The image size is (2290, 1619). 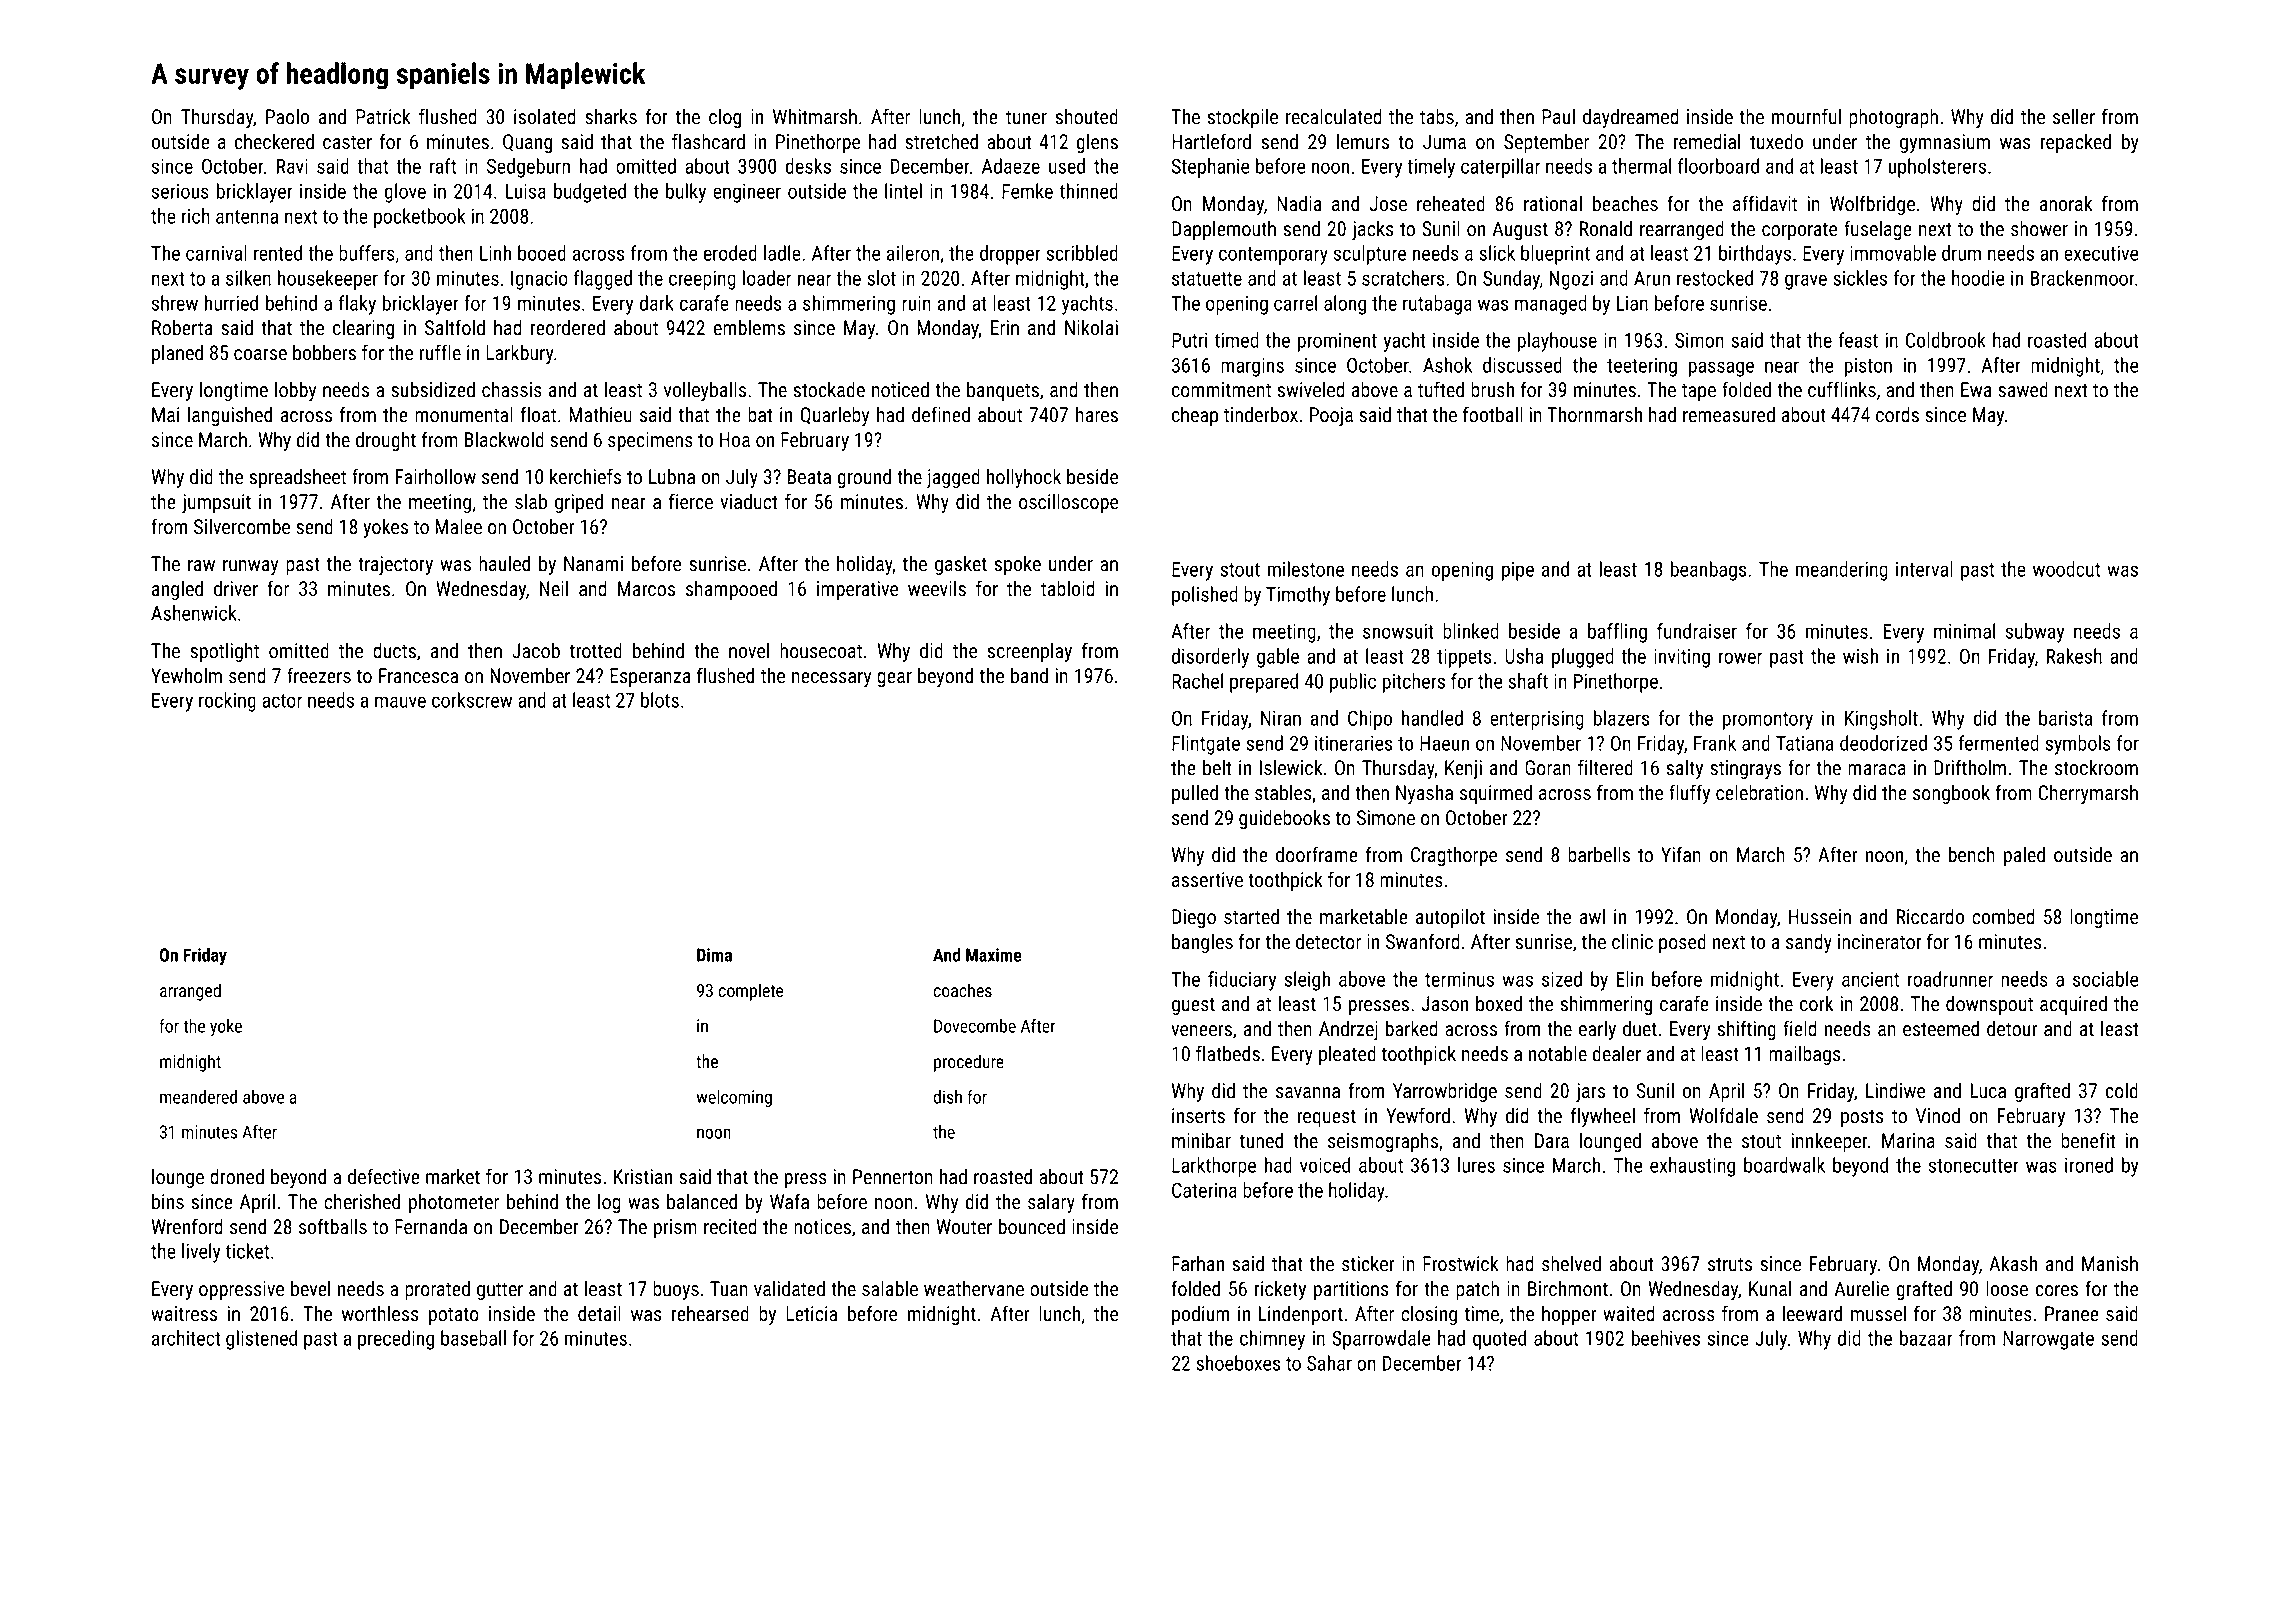 What do you see at coordinates (1616, 1054) in the document?
I see `dealer` at bounding box center [1616, 1054].
